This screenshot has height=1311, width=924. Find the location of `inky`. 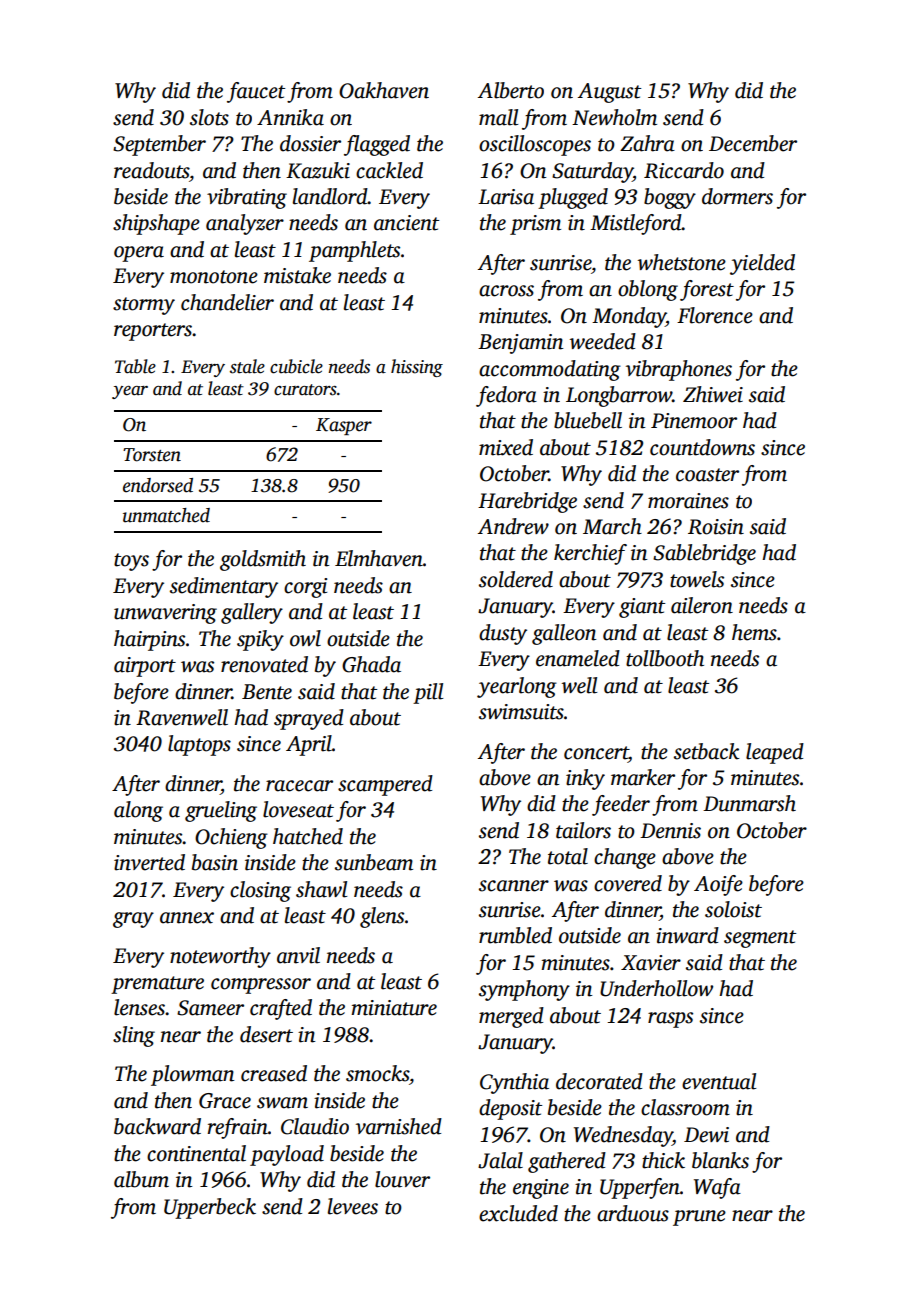

inky is located at coordinates (585, 779).
